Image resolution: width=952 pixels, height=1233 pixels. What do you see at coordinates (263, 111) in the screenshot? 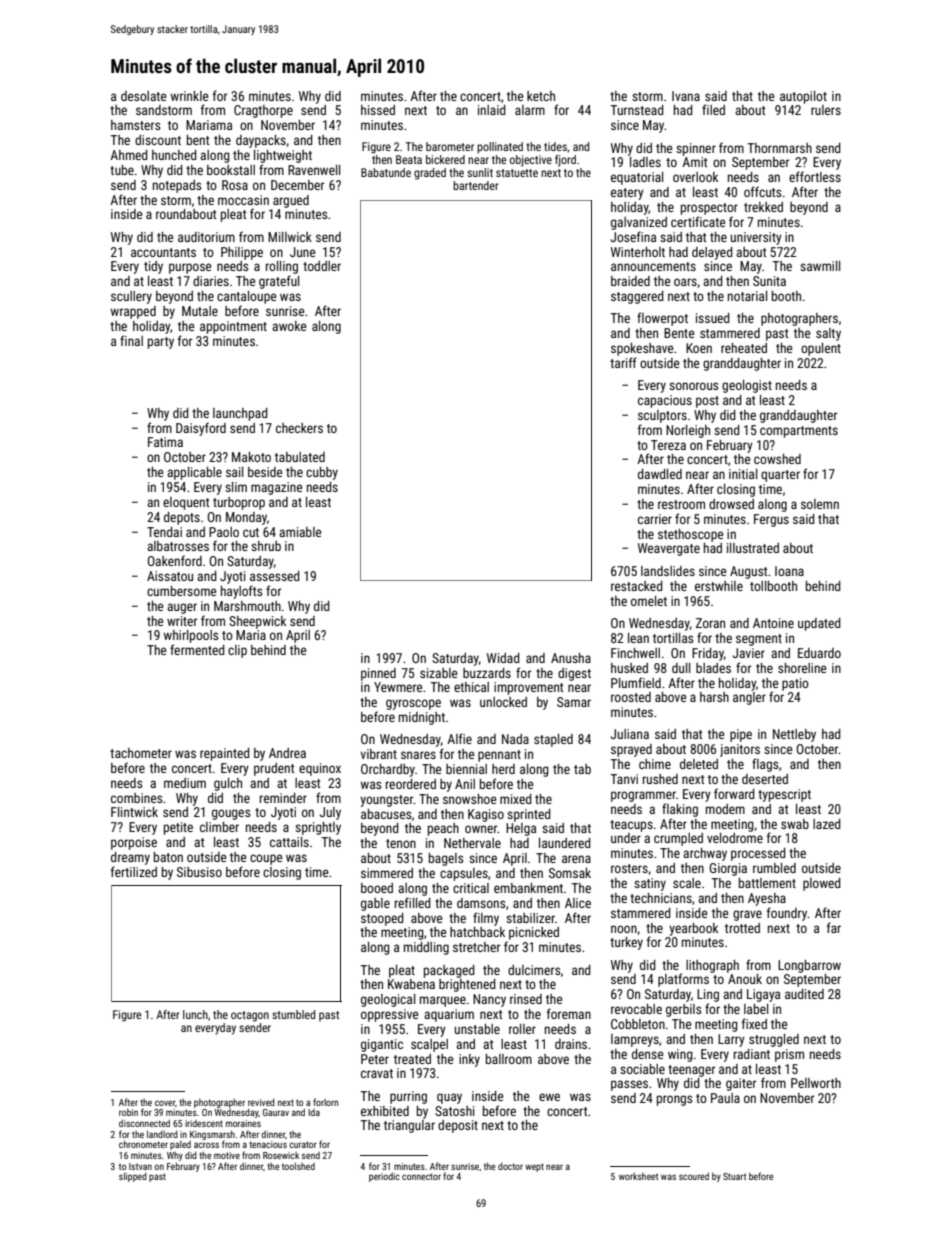
I see `Cragthorpe` at bounding box center [263, 111].
